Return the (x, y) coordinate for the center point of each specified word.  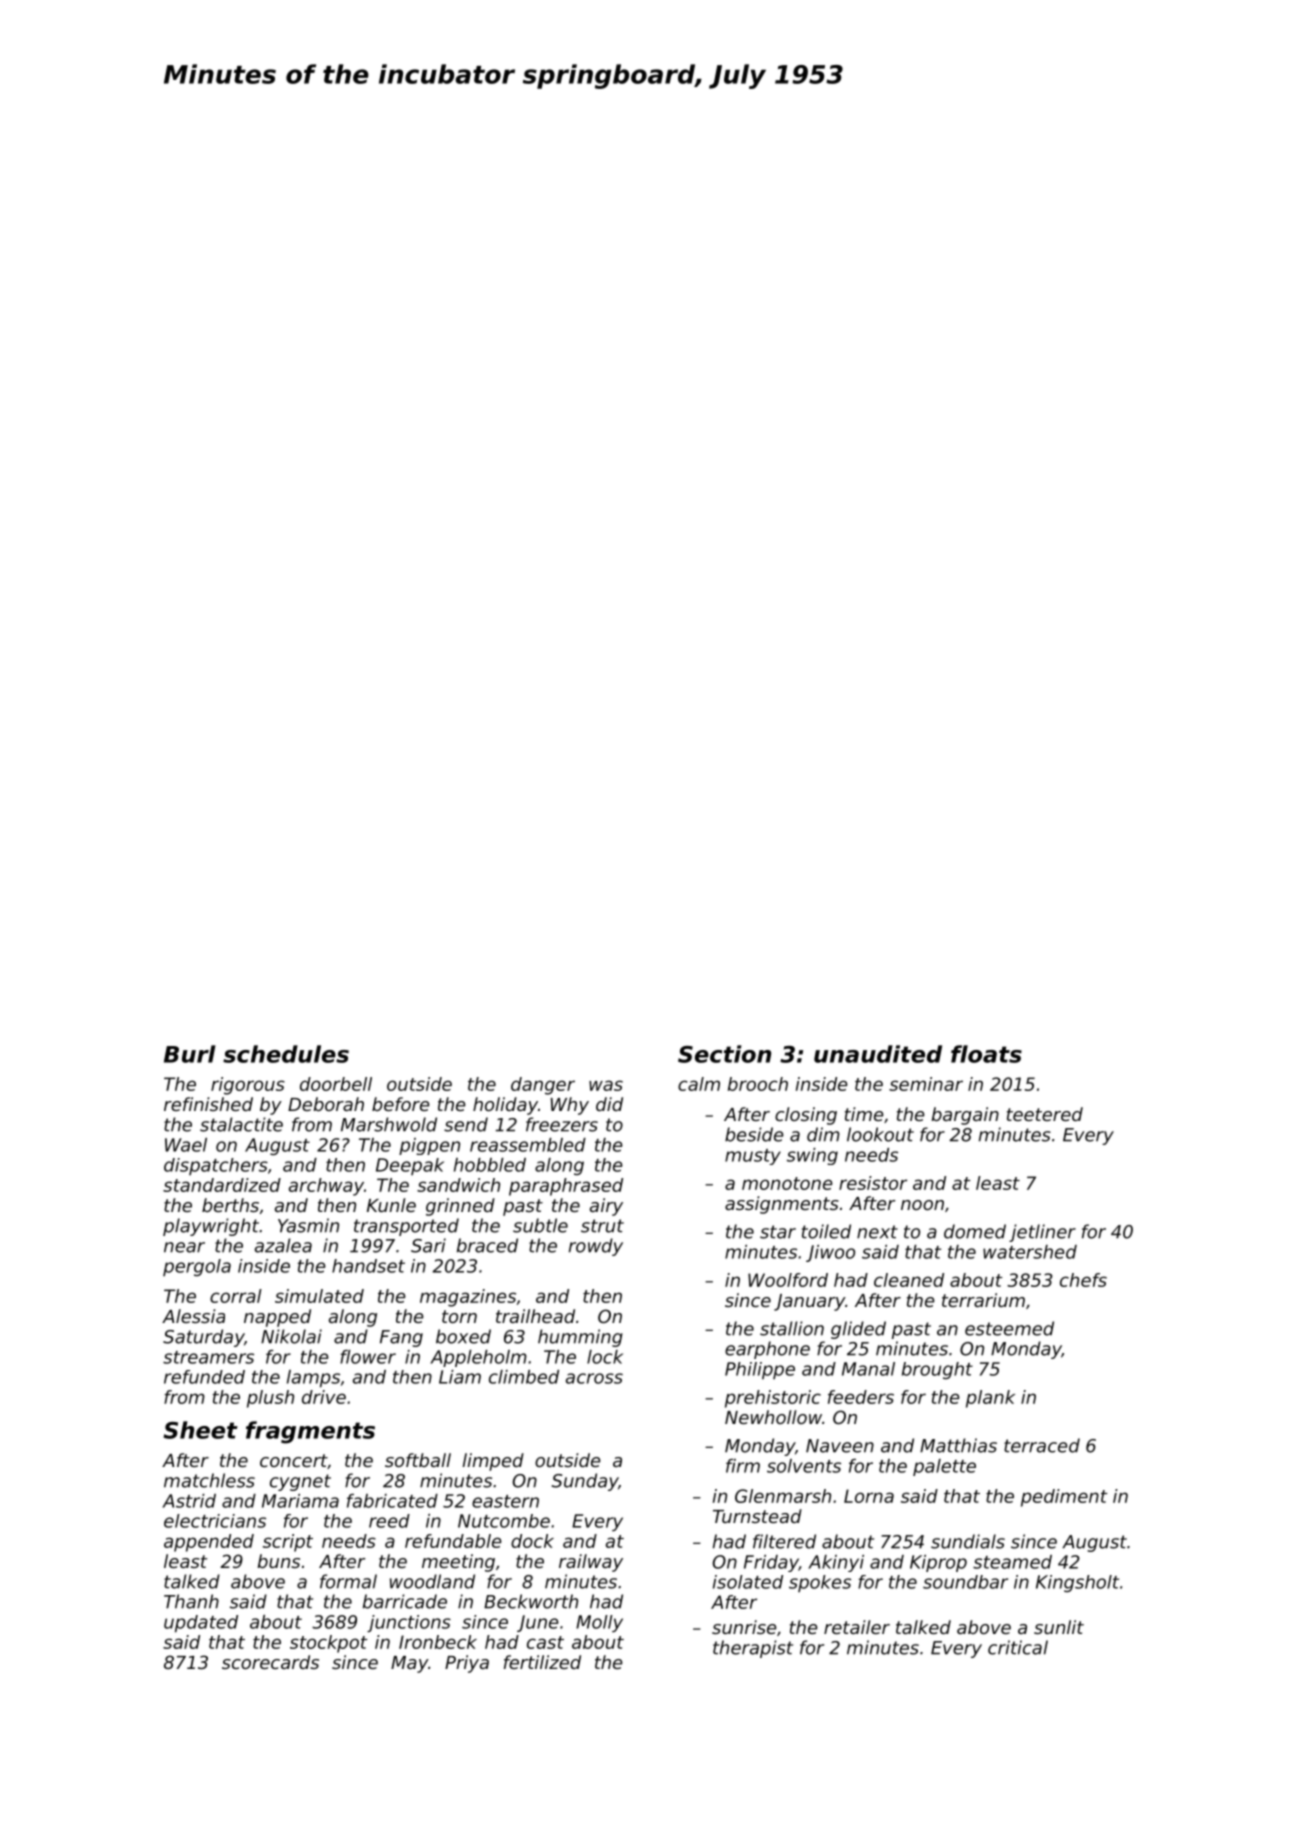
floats (986, 1054)
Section (724, 1054)
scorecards (270, 1662)
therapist (753, 1649)
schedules (286, 1054)
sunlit (1059, 1627)
